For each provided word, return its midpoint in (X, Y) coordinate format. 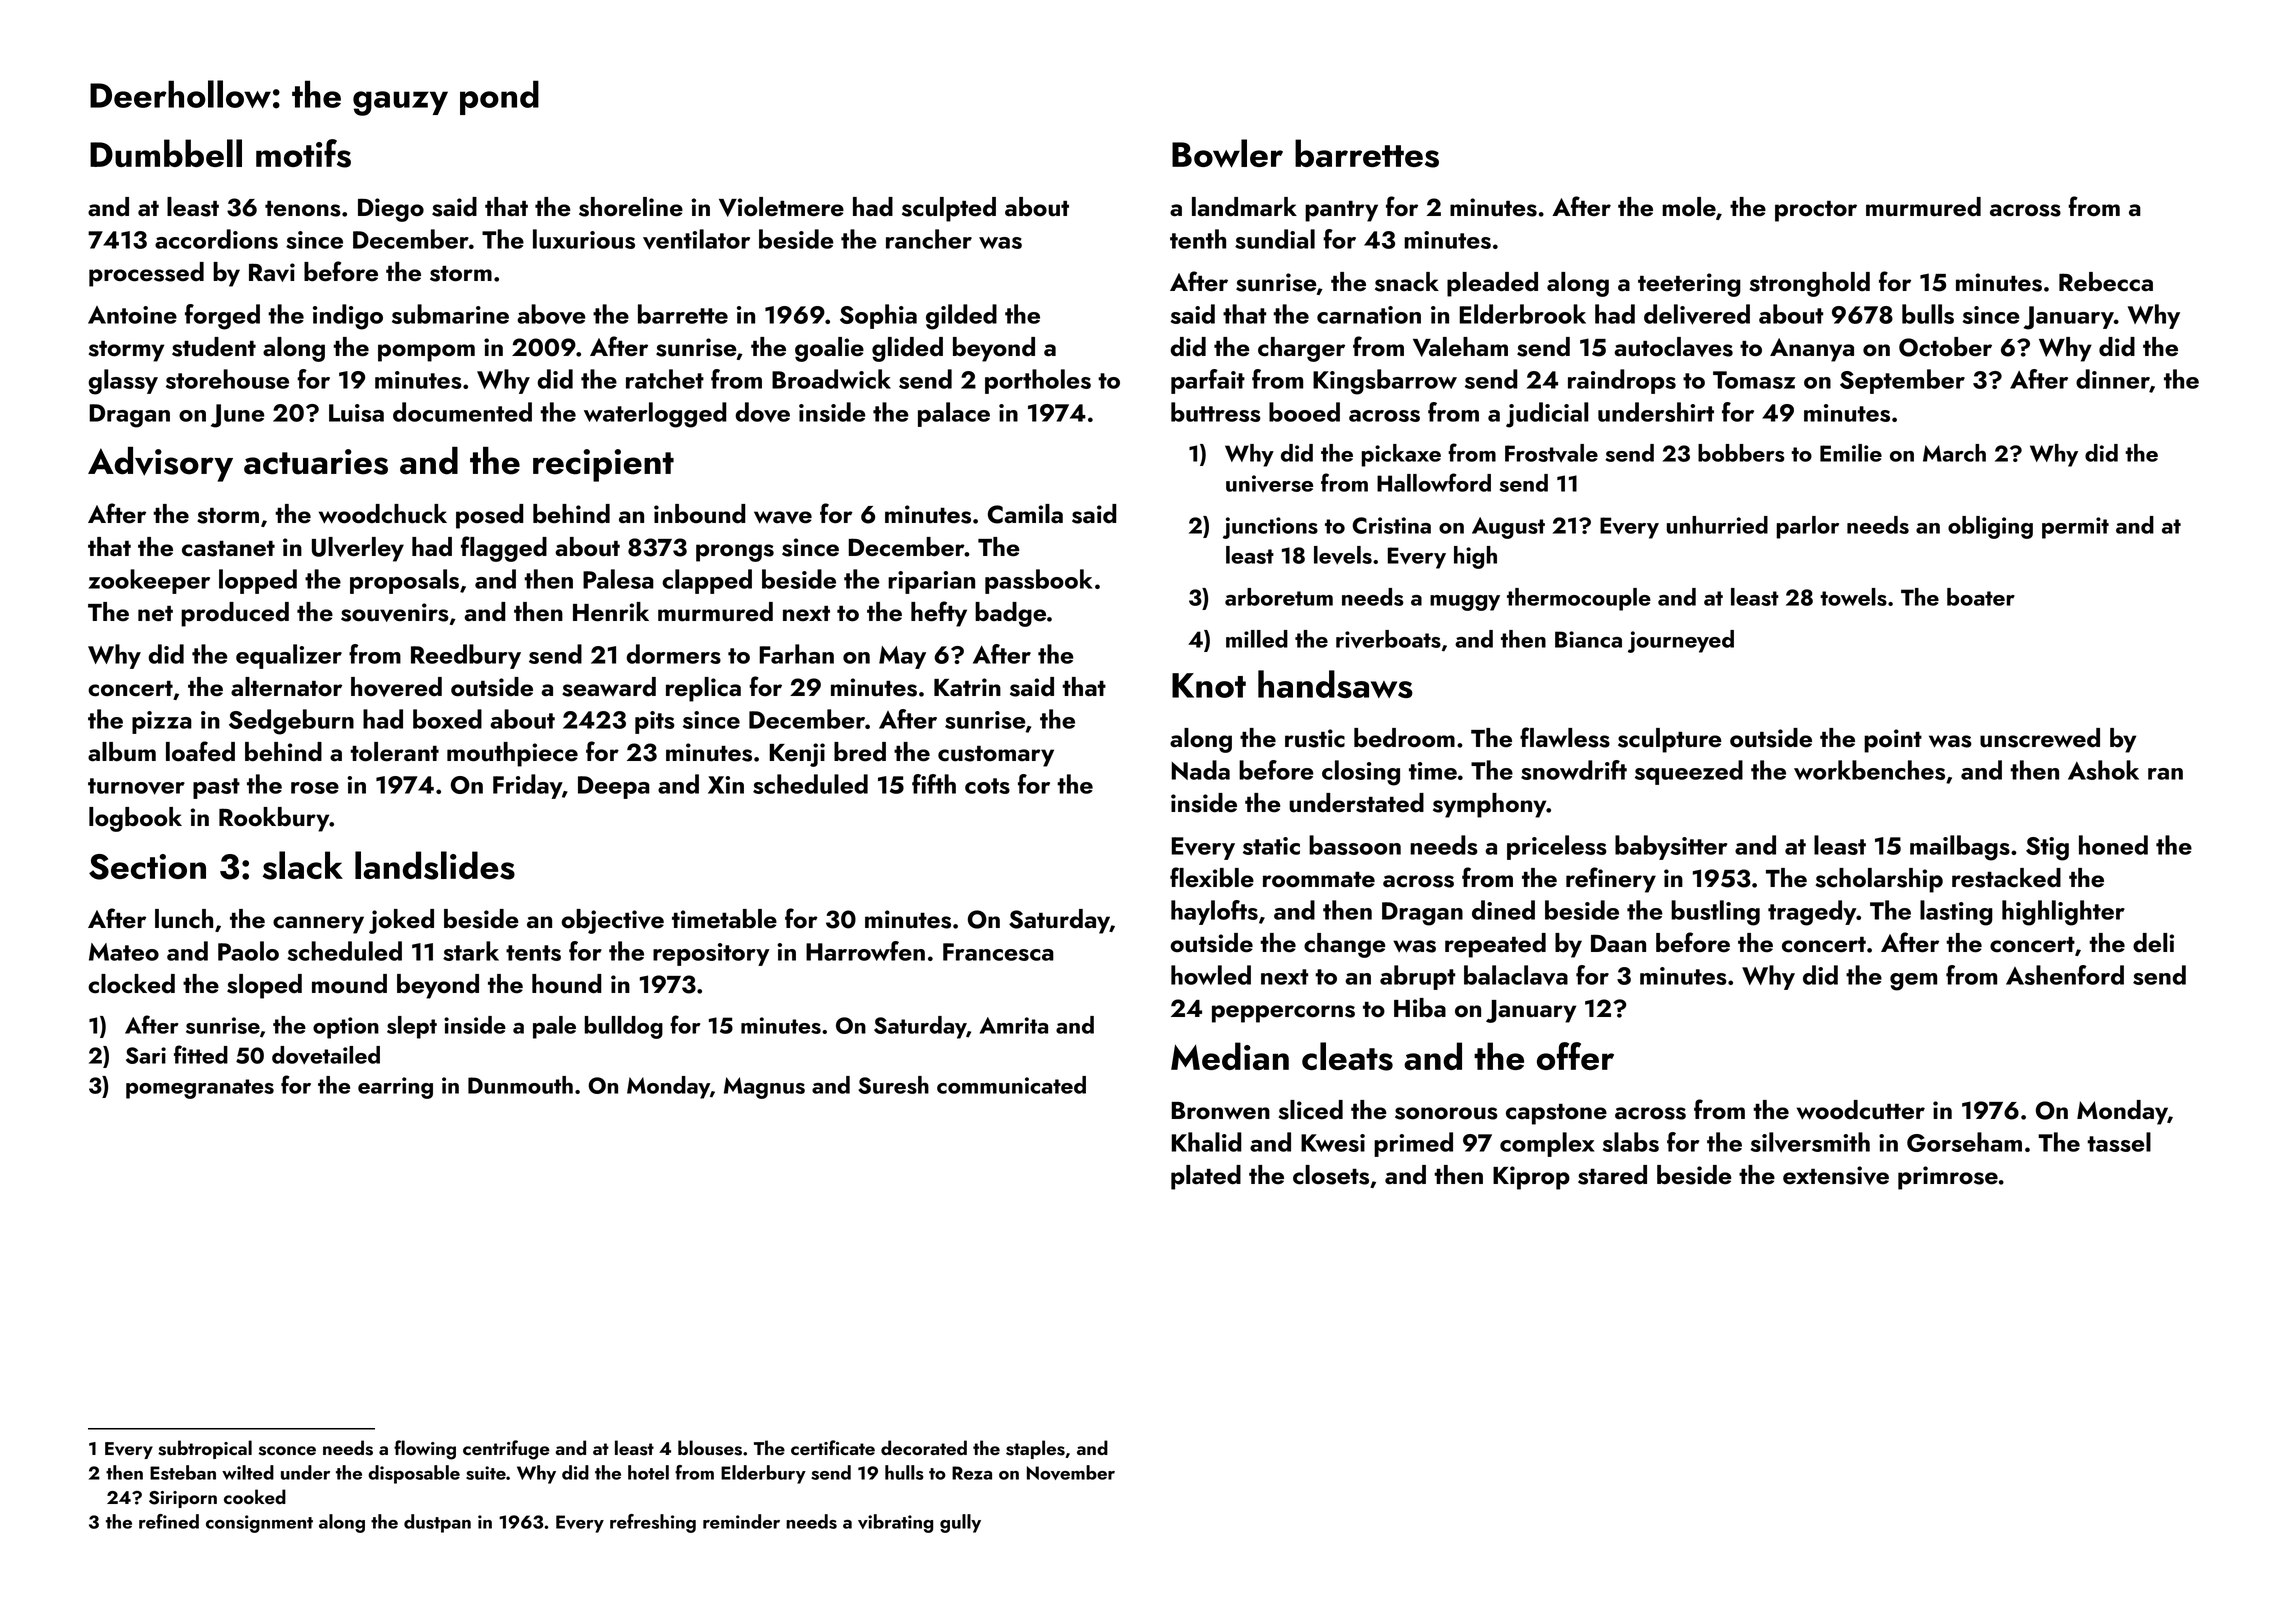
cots (987, 786)
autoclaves (1673, 347)
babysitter (1671, 847)
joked (401, 921)
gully (960, 1523)
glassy (123, 382)
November (1071, 1472)
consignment (259, 1524)
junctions (1270, 528)
